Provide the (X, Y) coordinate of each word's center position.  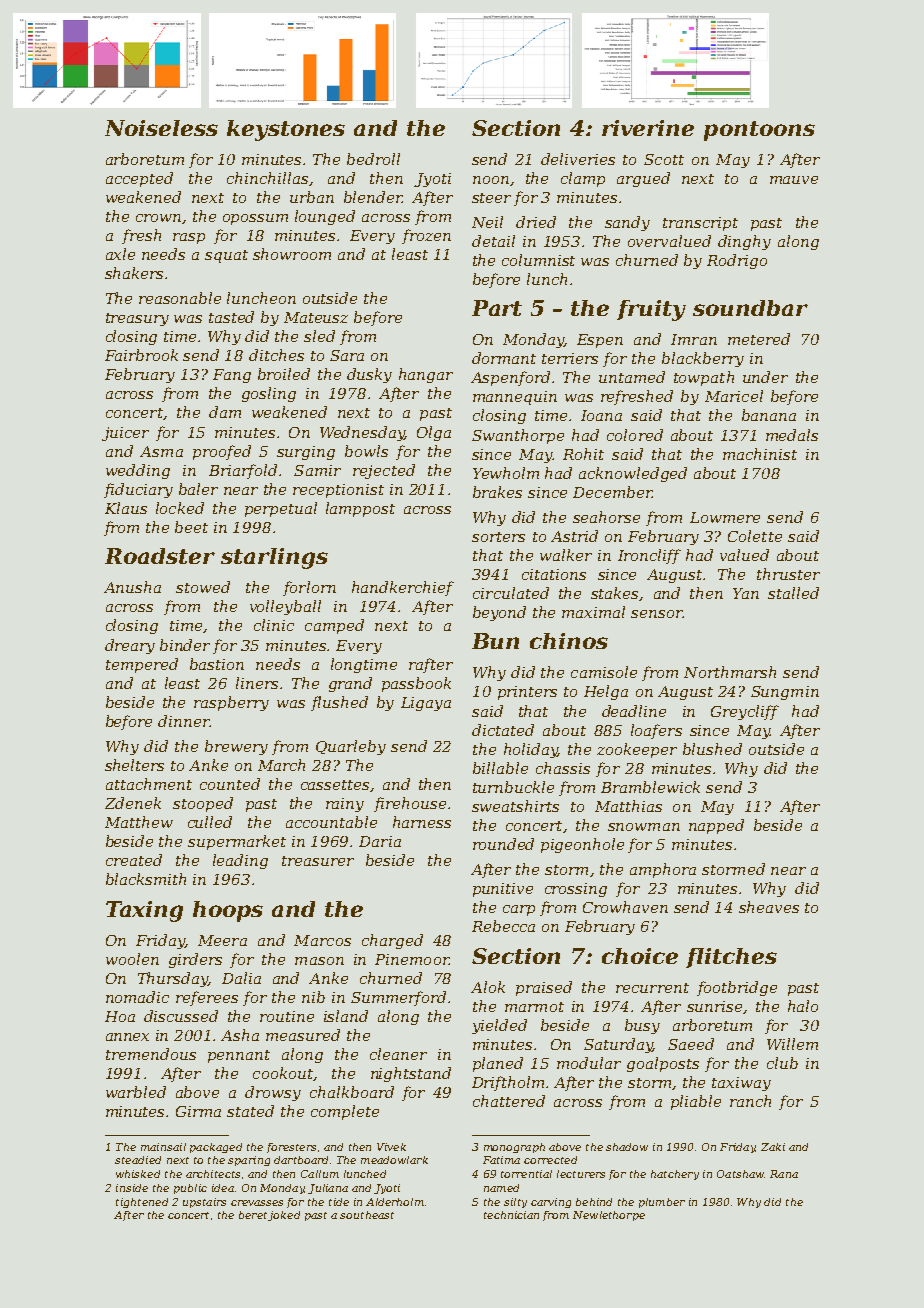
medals (792, 435)
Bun (495, 641)
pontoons (759, 131)
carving (551, 1203)
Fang (232, 376)
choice (640, 956)
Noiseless (161, 128)
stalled (793, 593)
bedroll (373, 159)
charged (392, 941)
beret (253, 1215)
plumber (662, 1203)
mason (319, 961)
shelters (134, 765)
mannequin (515, 398)
